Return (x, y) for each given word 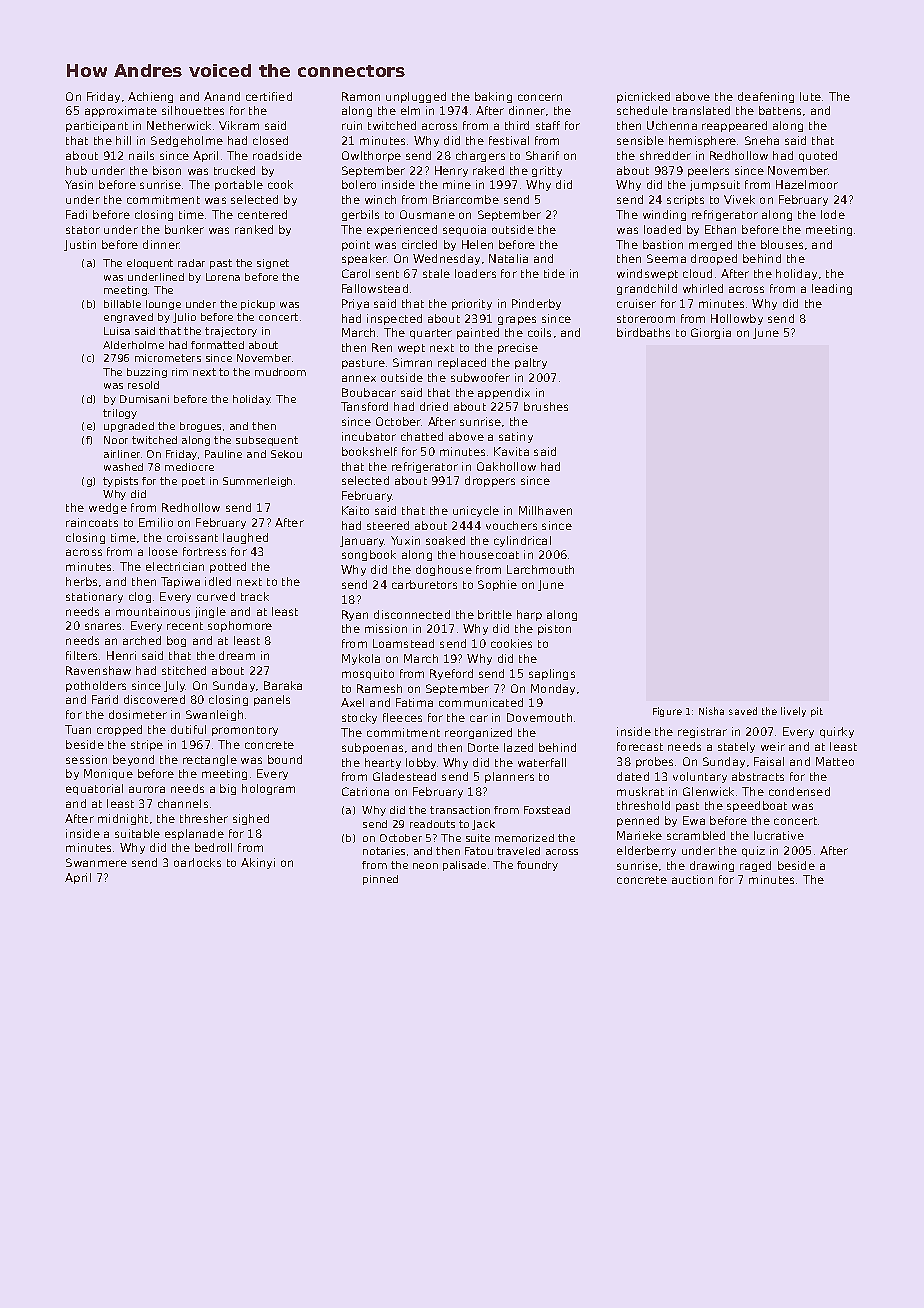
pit (817, 712)
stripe (147, 745)
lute (810, 96)
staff (548, 125)
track (255, 596)
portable (239, 185)
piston (554, 629)
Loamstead (403, 643)
